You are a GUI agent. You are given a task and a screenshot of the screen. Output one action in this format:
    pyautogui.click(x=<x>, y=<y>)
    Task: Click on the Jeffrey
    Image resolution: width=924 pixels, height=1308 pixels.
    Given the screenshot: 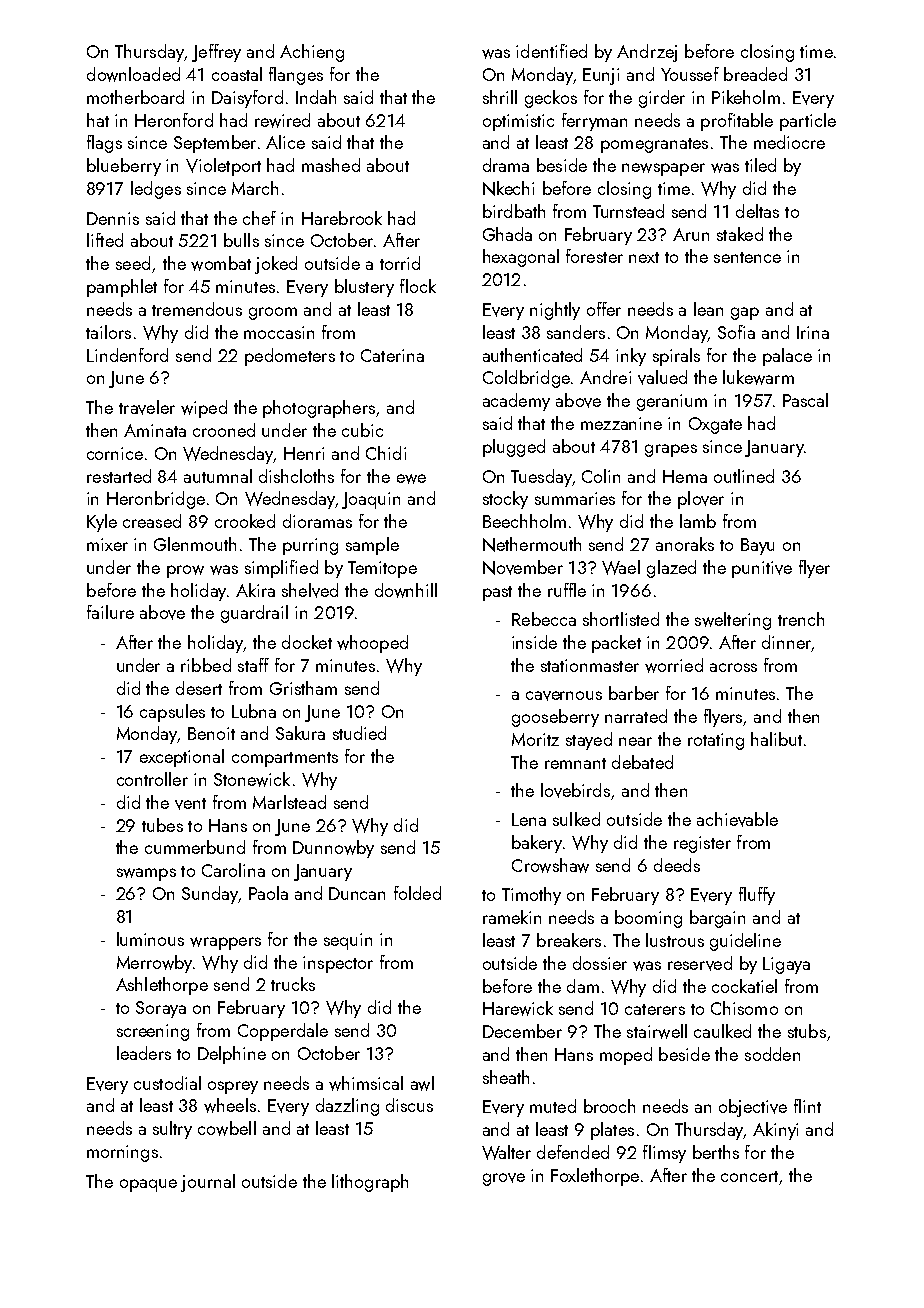 What is the action you would take?
    pyautogui.click(x=216, y=53)
